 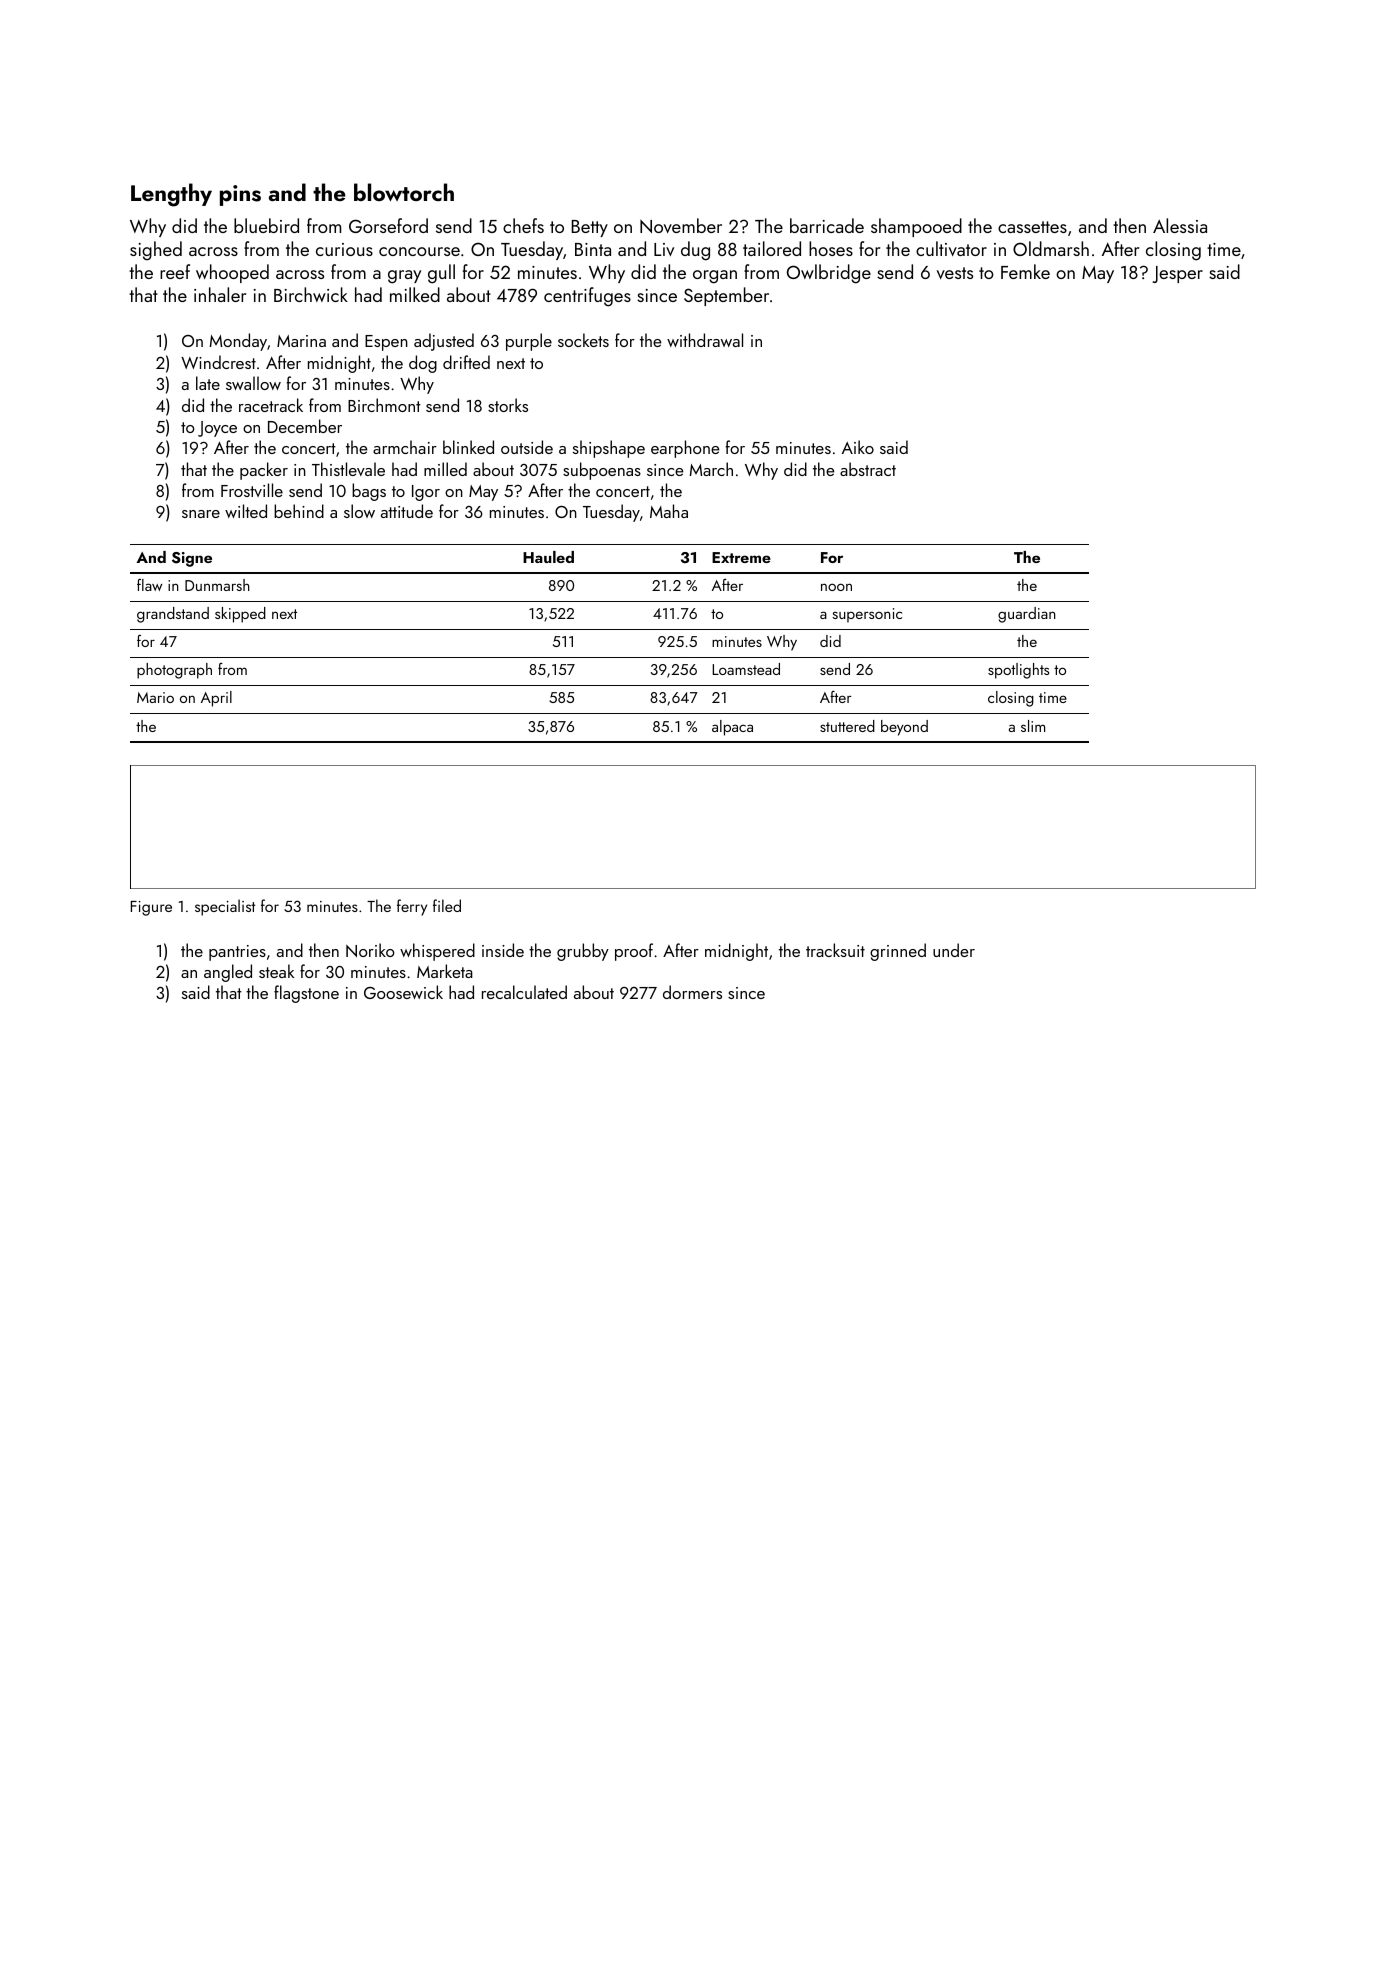 What do you see at coordinates (583, 952) in the screenshot?
I see `grubby` at bounding box center [583, 952].
